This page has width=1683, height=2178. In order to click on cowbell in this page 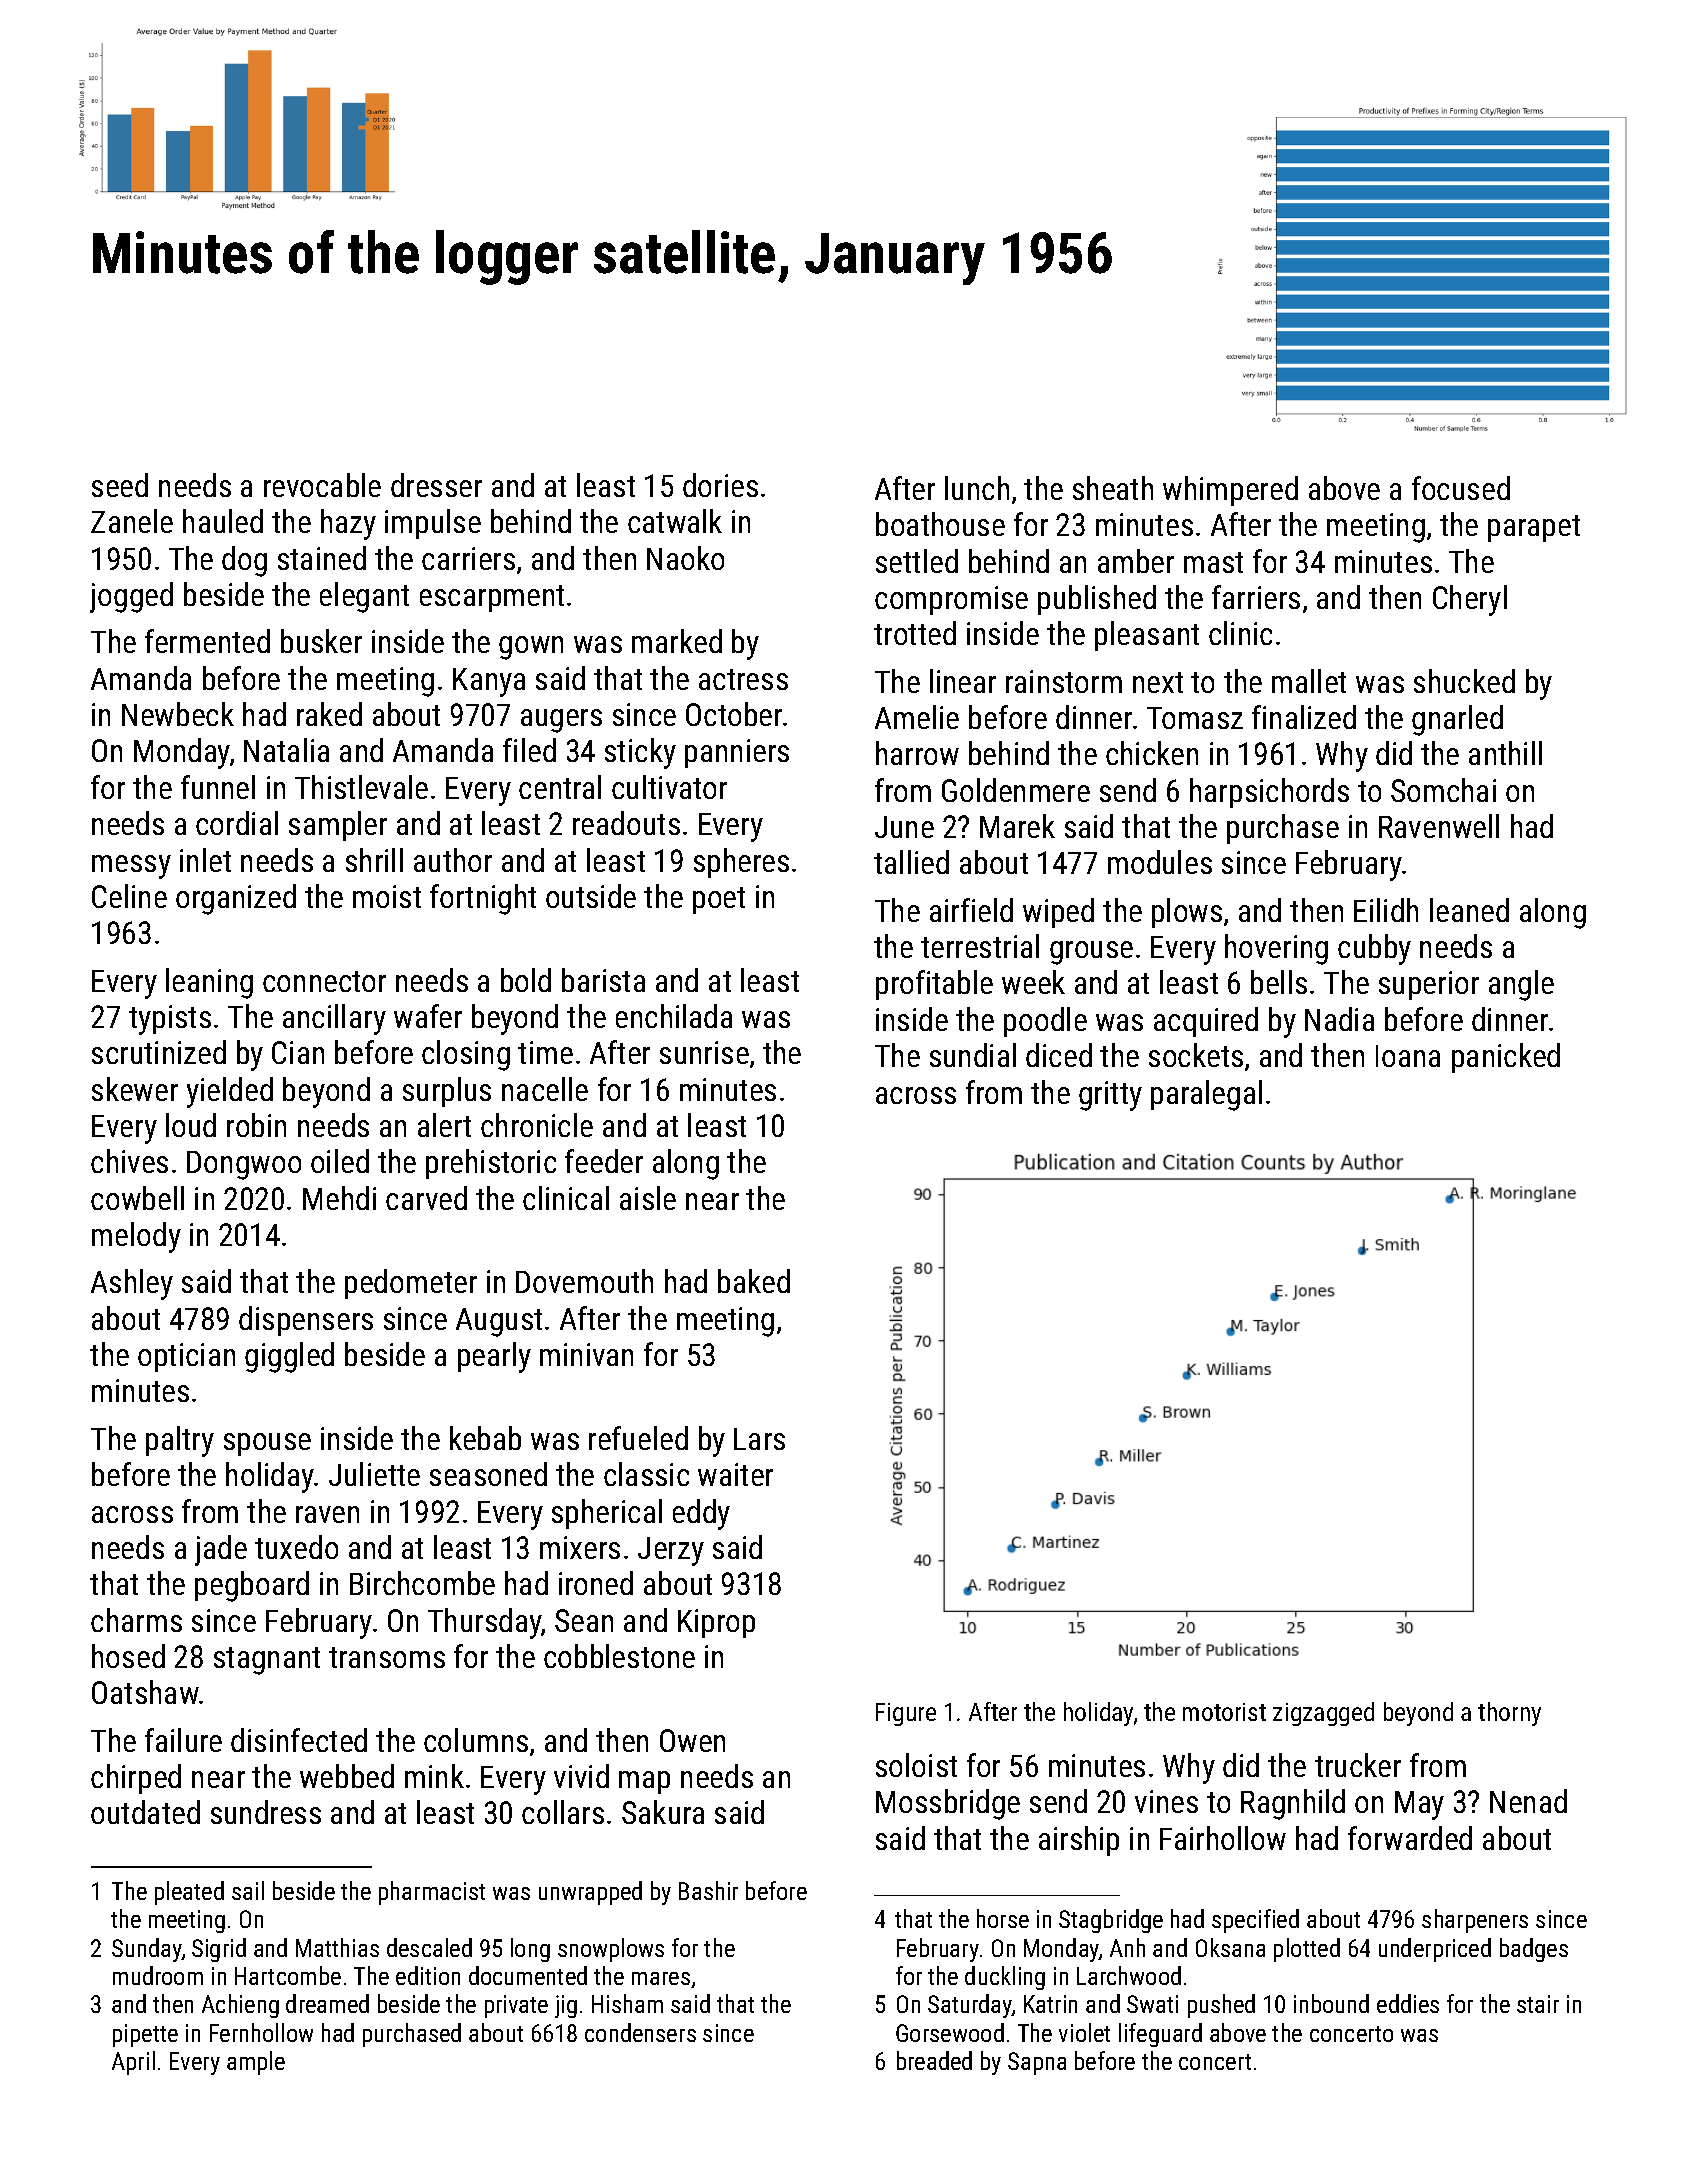, I will do `click(137, 1198)`.
